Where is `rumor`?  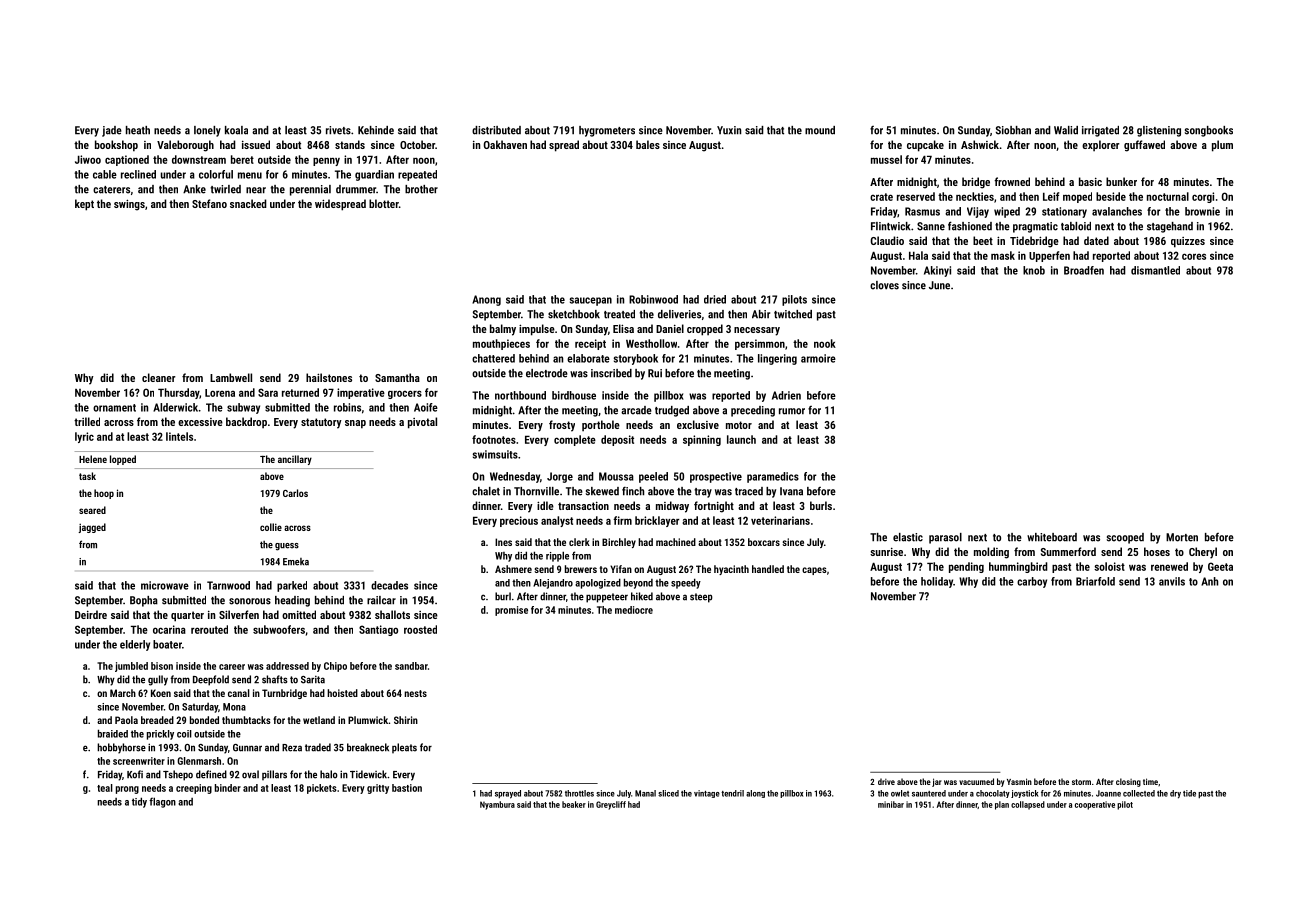 rumor is located at coordinates (792, 411).
